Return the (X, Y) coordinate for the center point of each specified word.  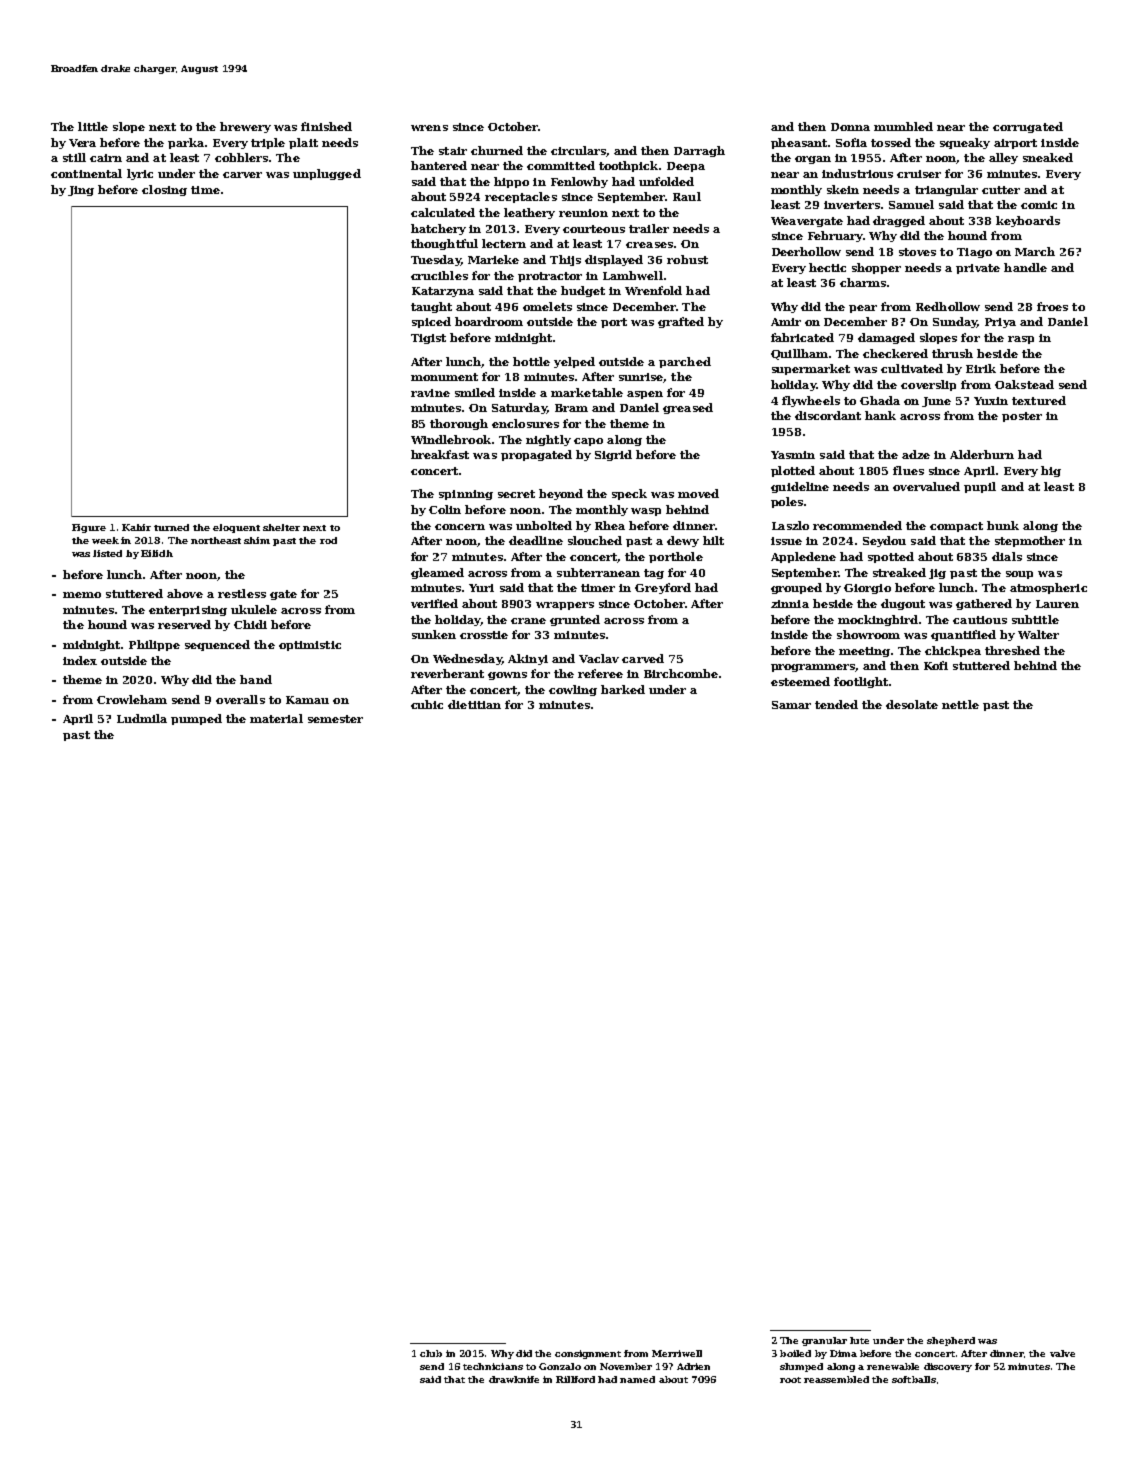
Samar (791, 705)
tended (836, 704)
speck (629, 494)
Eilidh (157, 553)
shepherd (951, 1341)
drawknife (514, 1379)
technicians (493, 1366)
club (431, 1353)
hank (880, 415)
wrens (429, 128)
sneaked (1048, 157)
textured (1039, 400)
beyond (561, 494)
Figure (89, 528)
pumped (196, 719)
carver (242, 175)
